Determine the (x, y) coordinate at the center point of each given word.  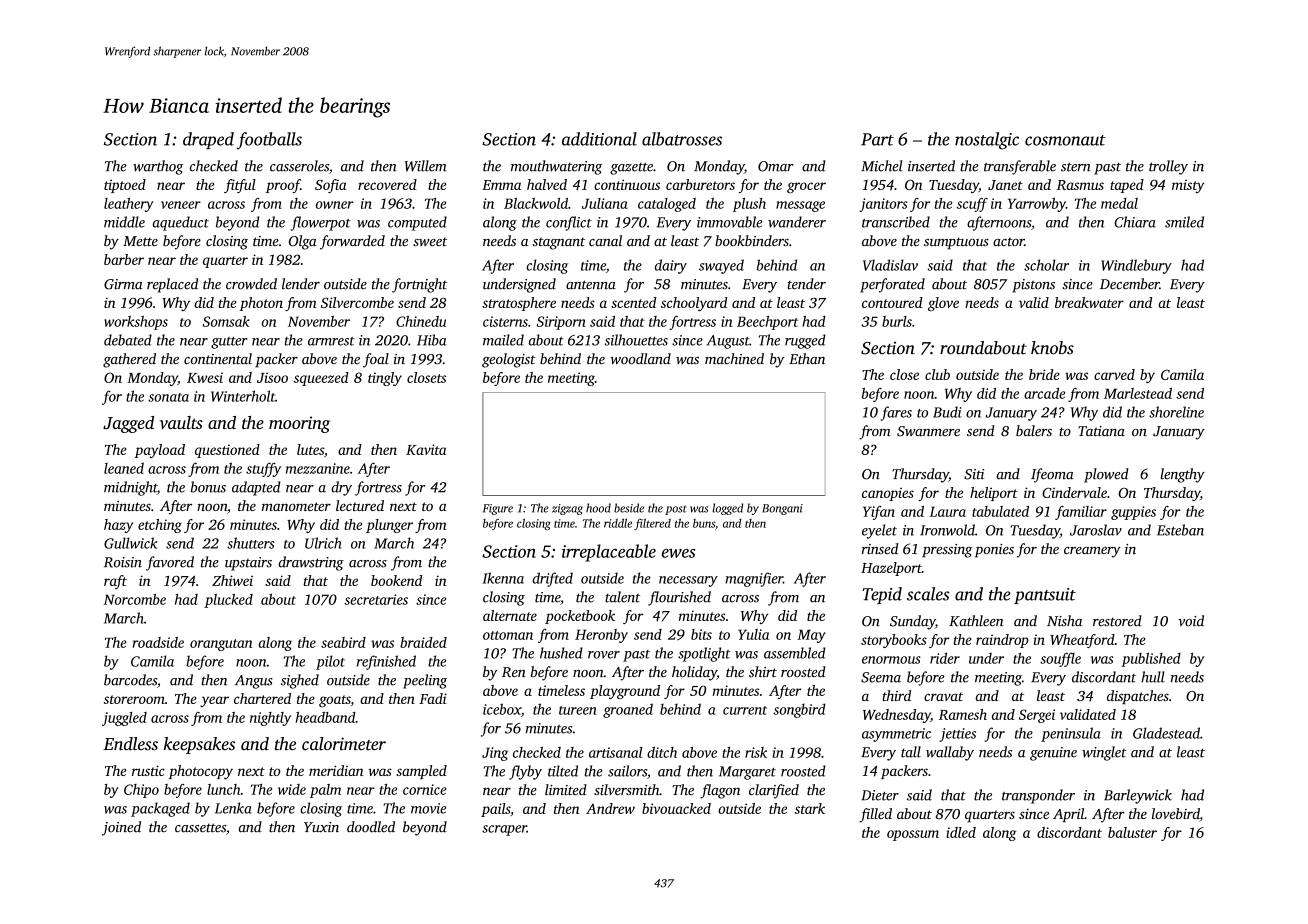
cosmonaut (1065, 140)
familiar (1081, 513)
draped (208, 140)
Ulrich (323, 543)
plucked (228, 601)
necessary (688, 581)
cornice (424, 789)
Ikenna (503, 578)
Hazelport (891, 569)
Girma (123, 284)
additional (599, 139)
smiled (1184, 222)
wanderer (797, 222)
